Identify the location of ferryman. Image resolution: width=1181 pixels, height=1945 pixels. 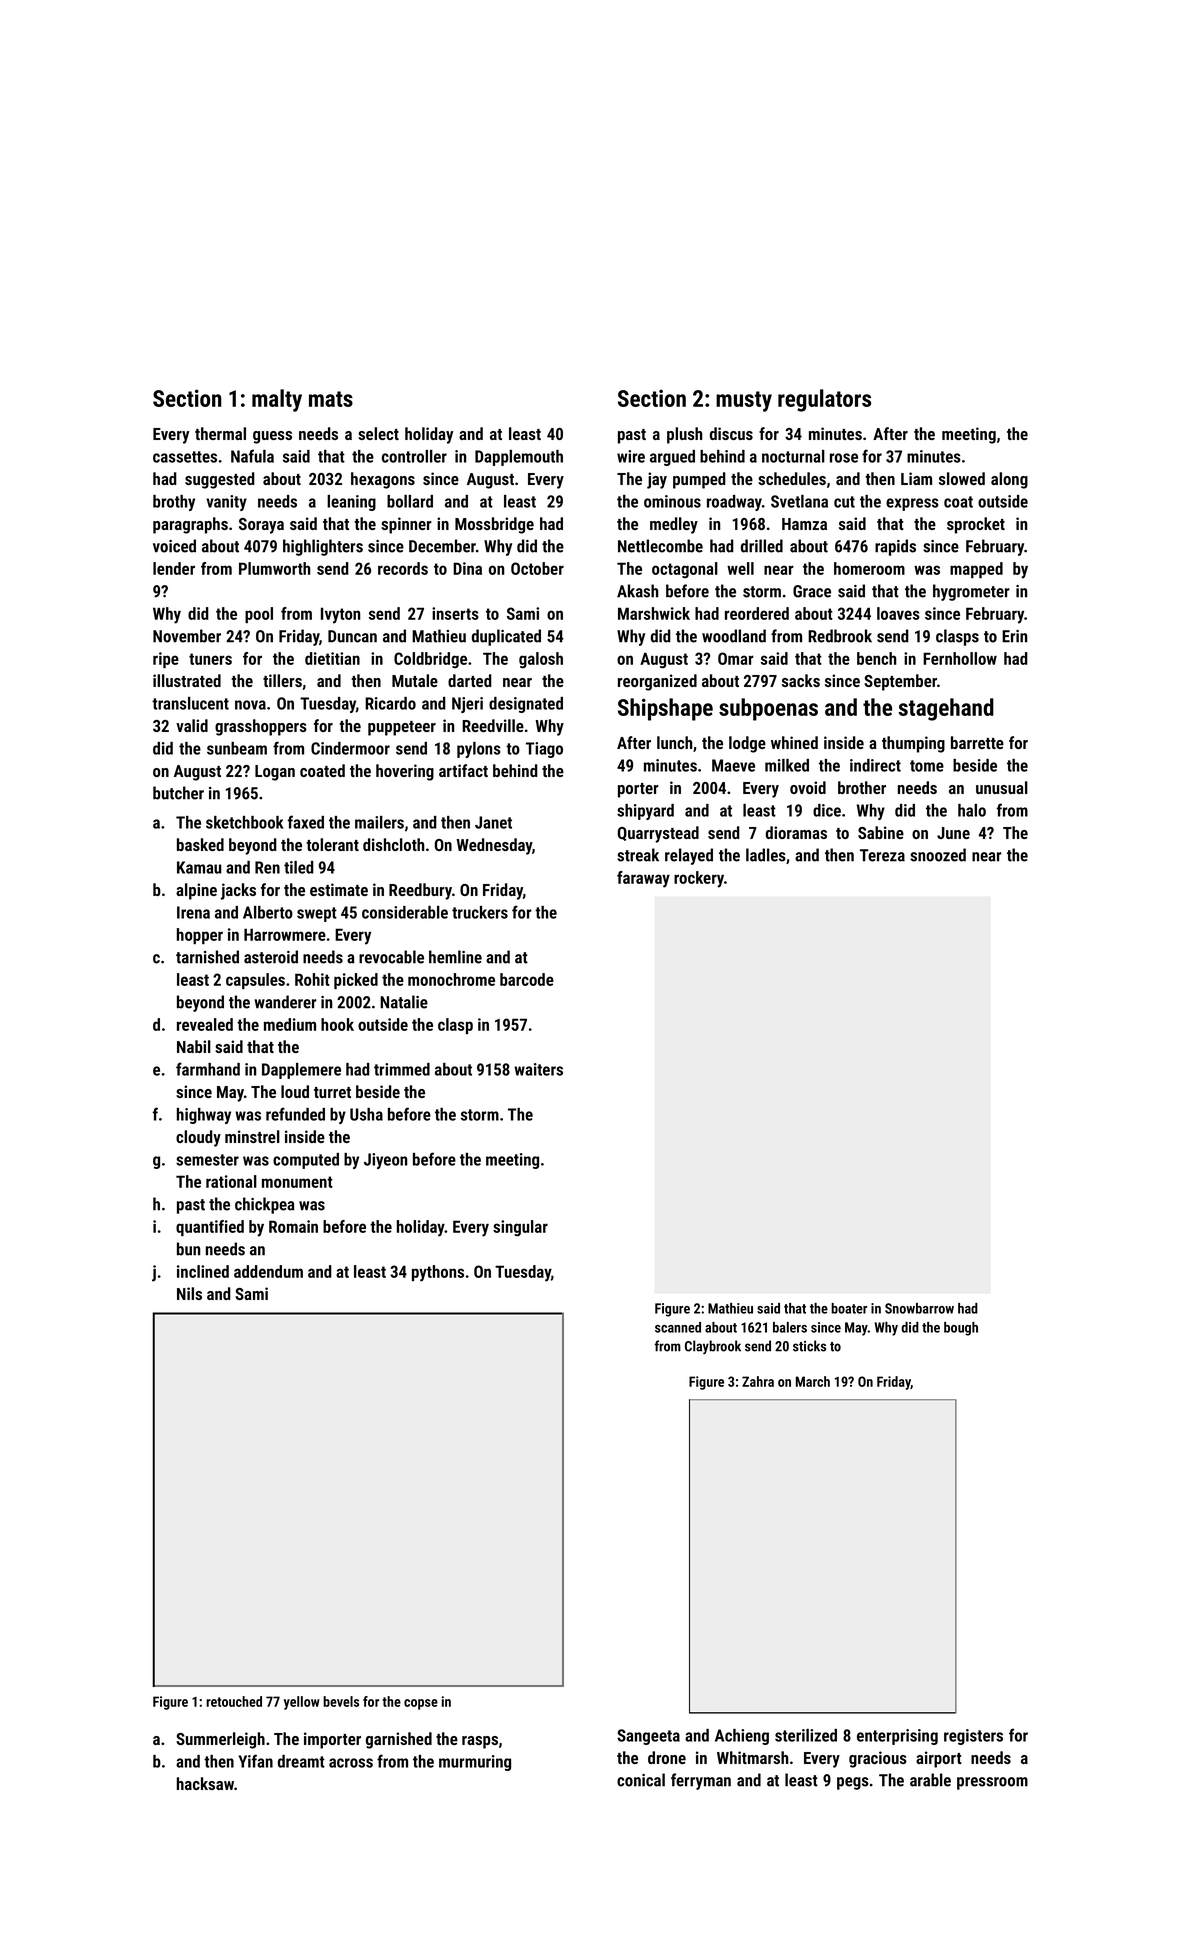
(701, 1781).
